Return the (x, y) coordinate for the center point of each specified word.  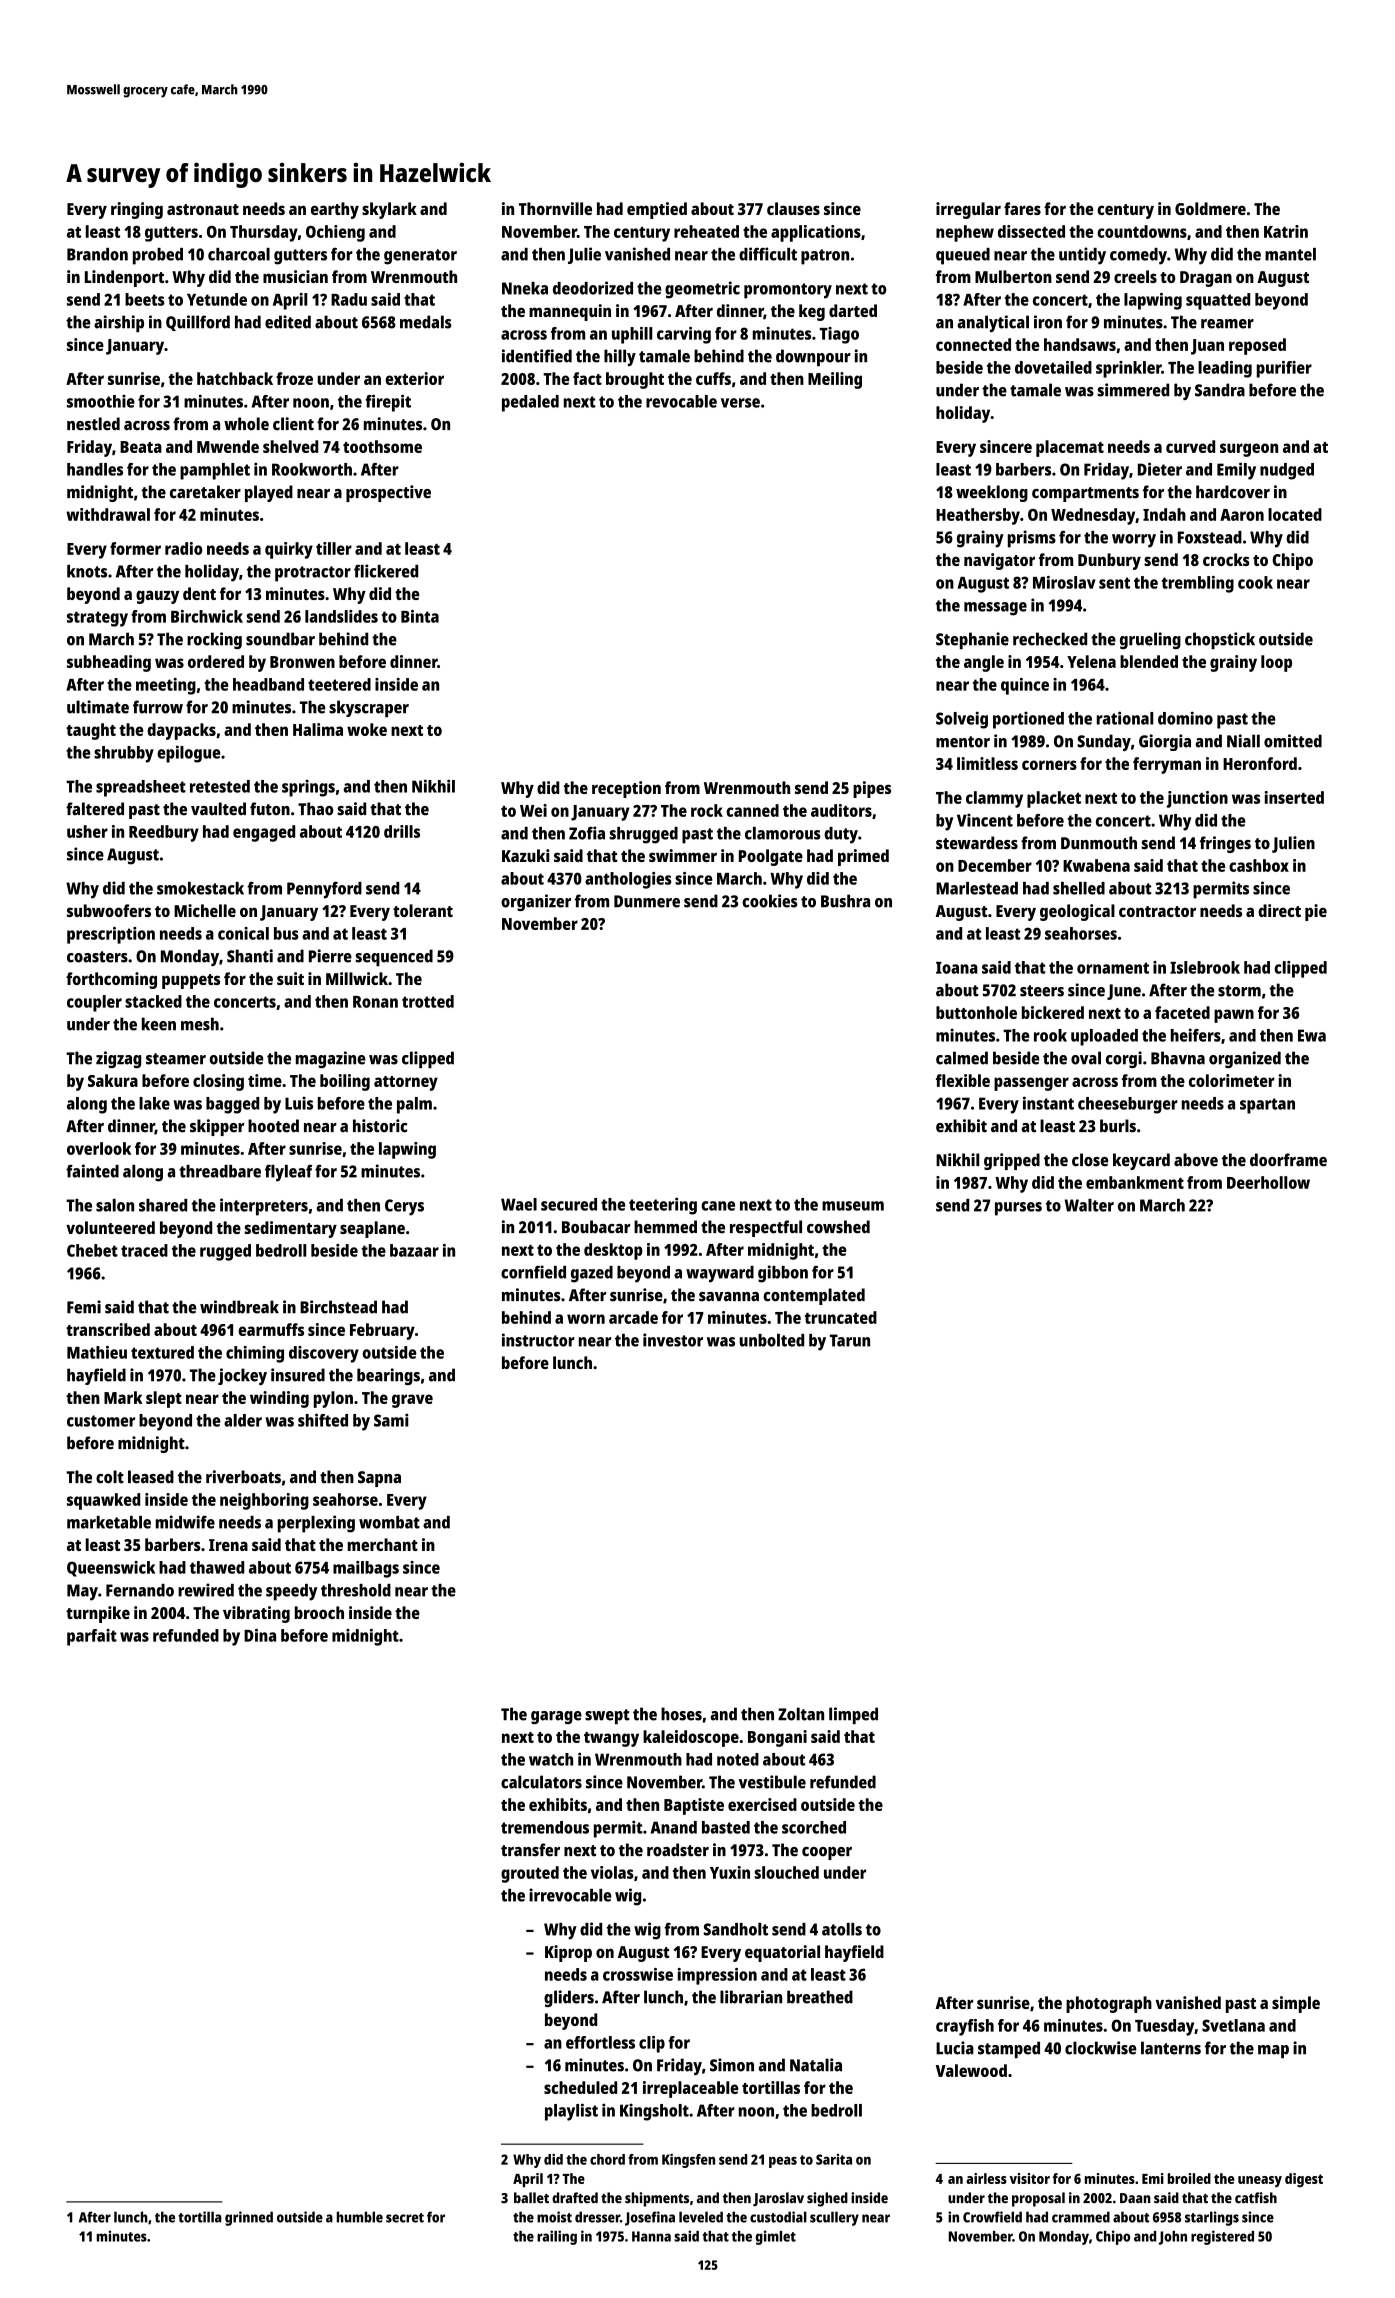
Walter (1089, 1205)
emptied (657, 210)
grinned (249, 2218)
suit (290, 978)
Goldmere (1210, 208)
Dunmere (647, 901)
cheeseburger (1128, 1105)
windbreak (239, 1307)
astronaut (203, 209)
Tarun (850, 1340)
